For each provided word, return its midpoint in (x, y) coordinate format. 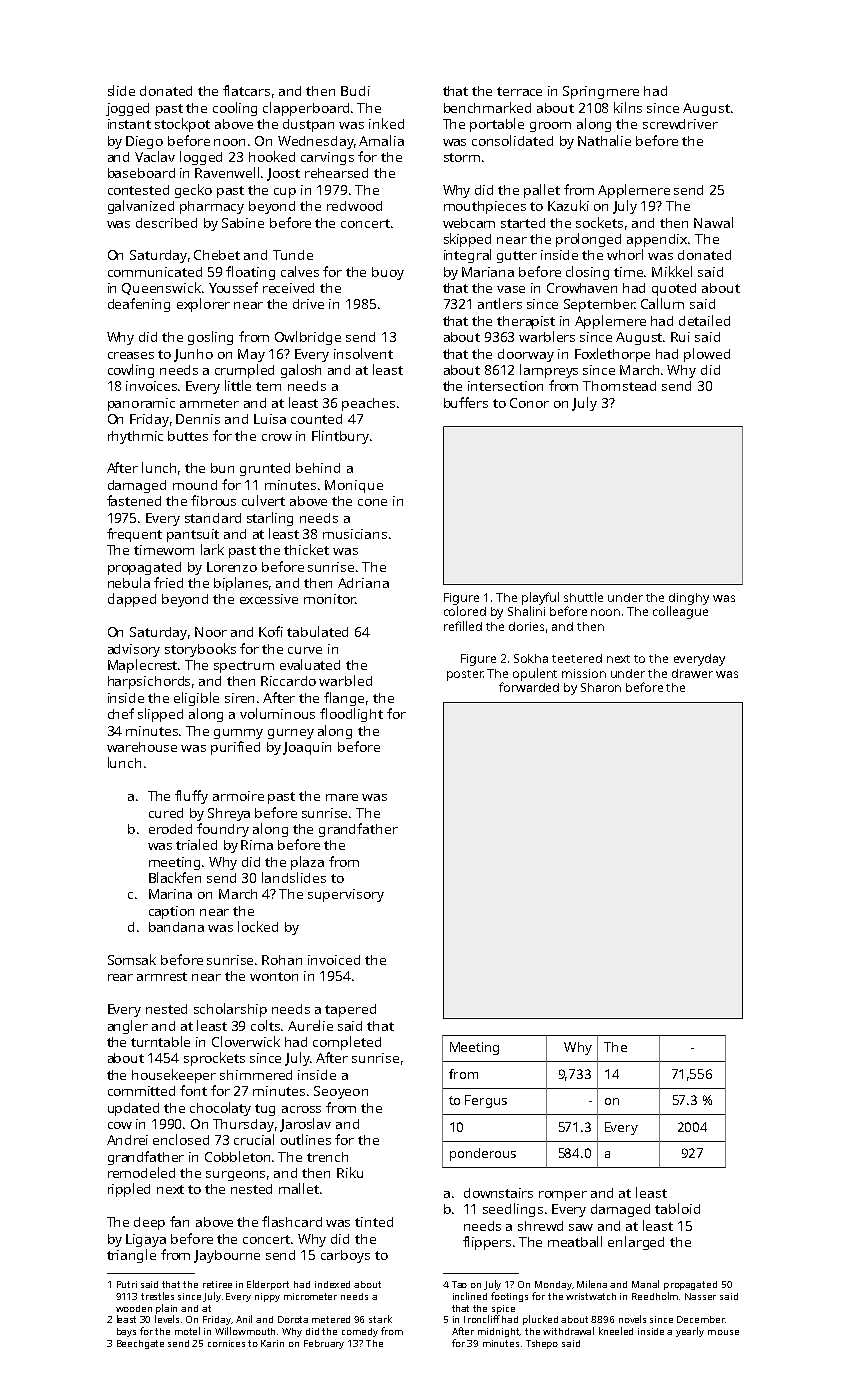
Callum (662, 303)
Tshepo (542, 1344)
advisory (134, 650)
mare (342, 797)
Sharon (601, 687)
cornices (226, 1343)
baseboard (141, 173)
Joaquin (307, 748)
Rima (257, 845)
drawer (692, 673)
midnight (499, 1332)
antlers (500, 303)
